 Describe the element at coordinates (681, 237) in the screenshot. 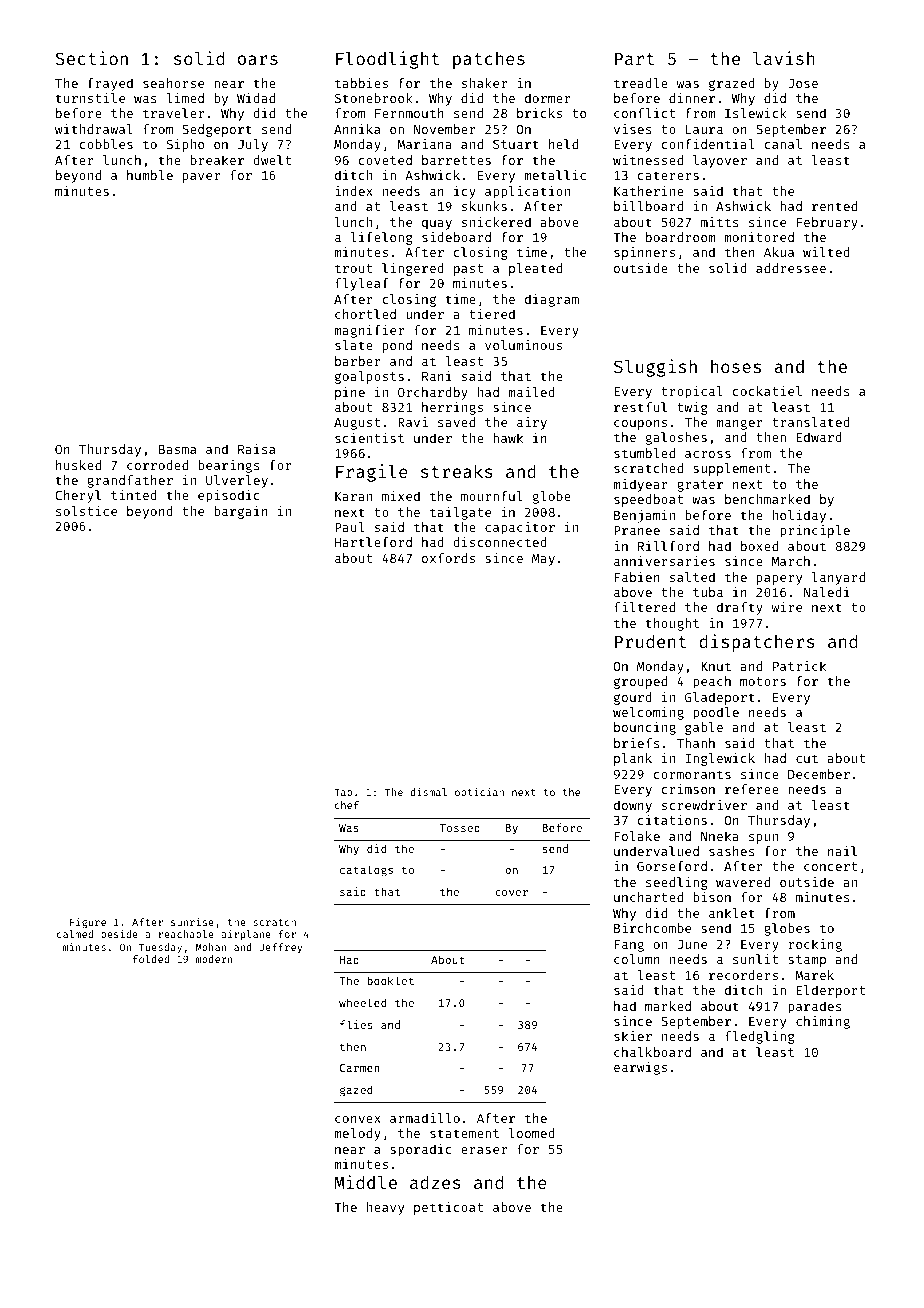

I see `boardroom` at that location.
